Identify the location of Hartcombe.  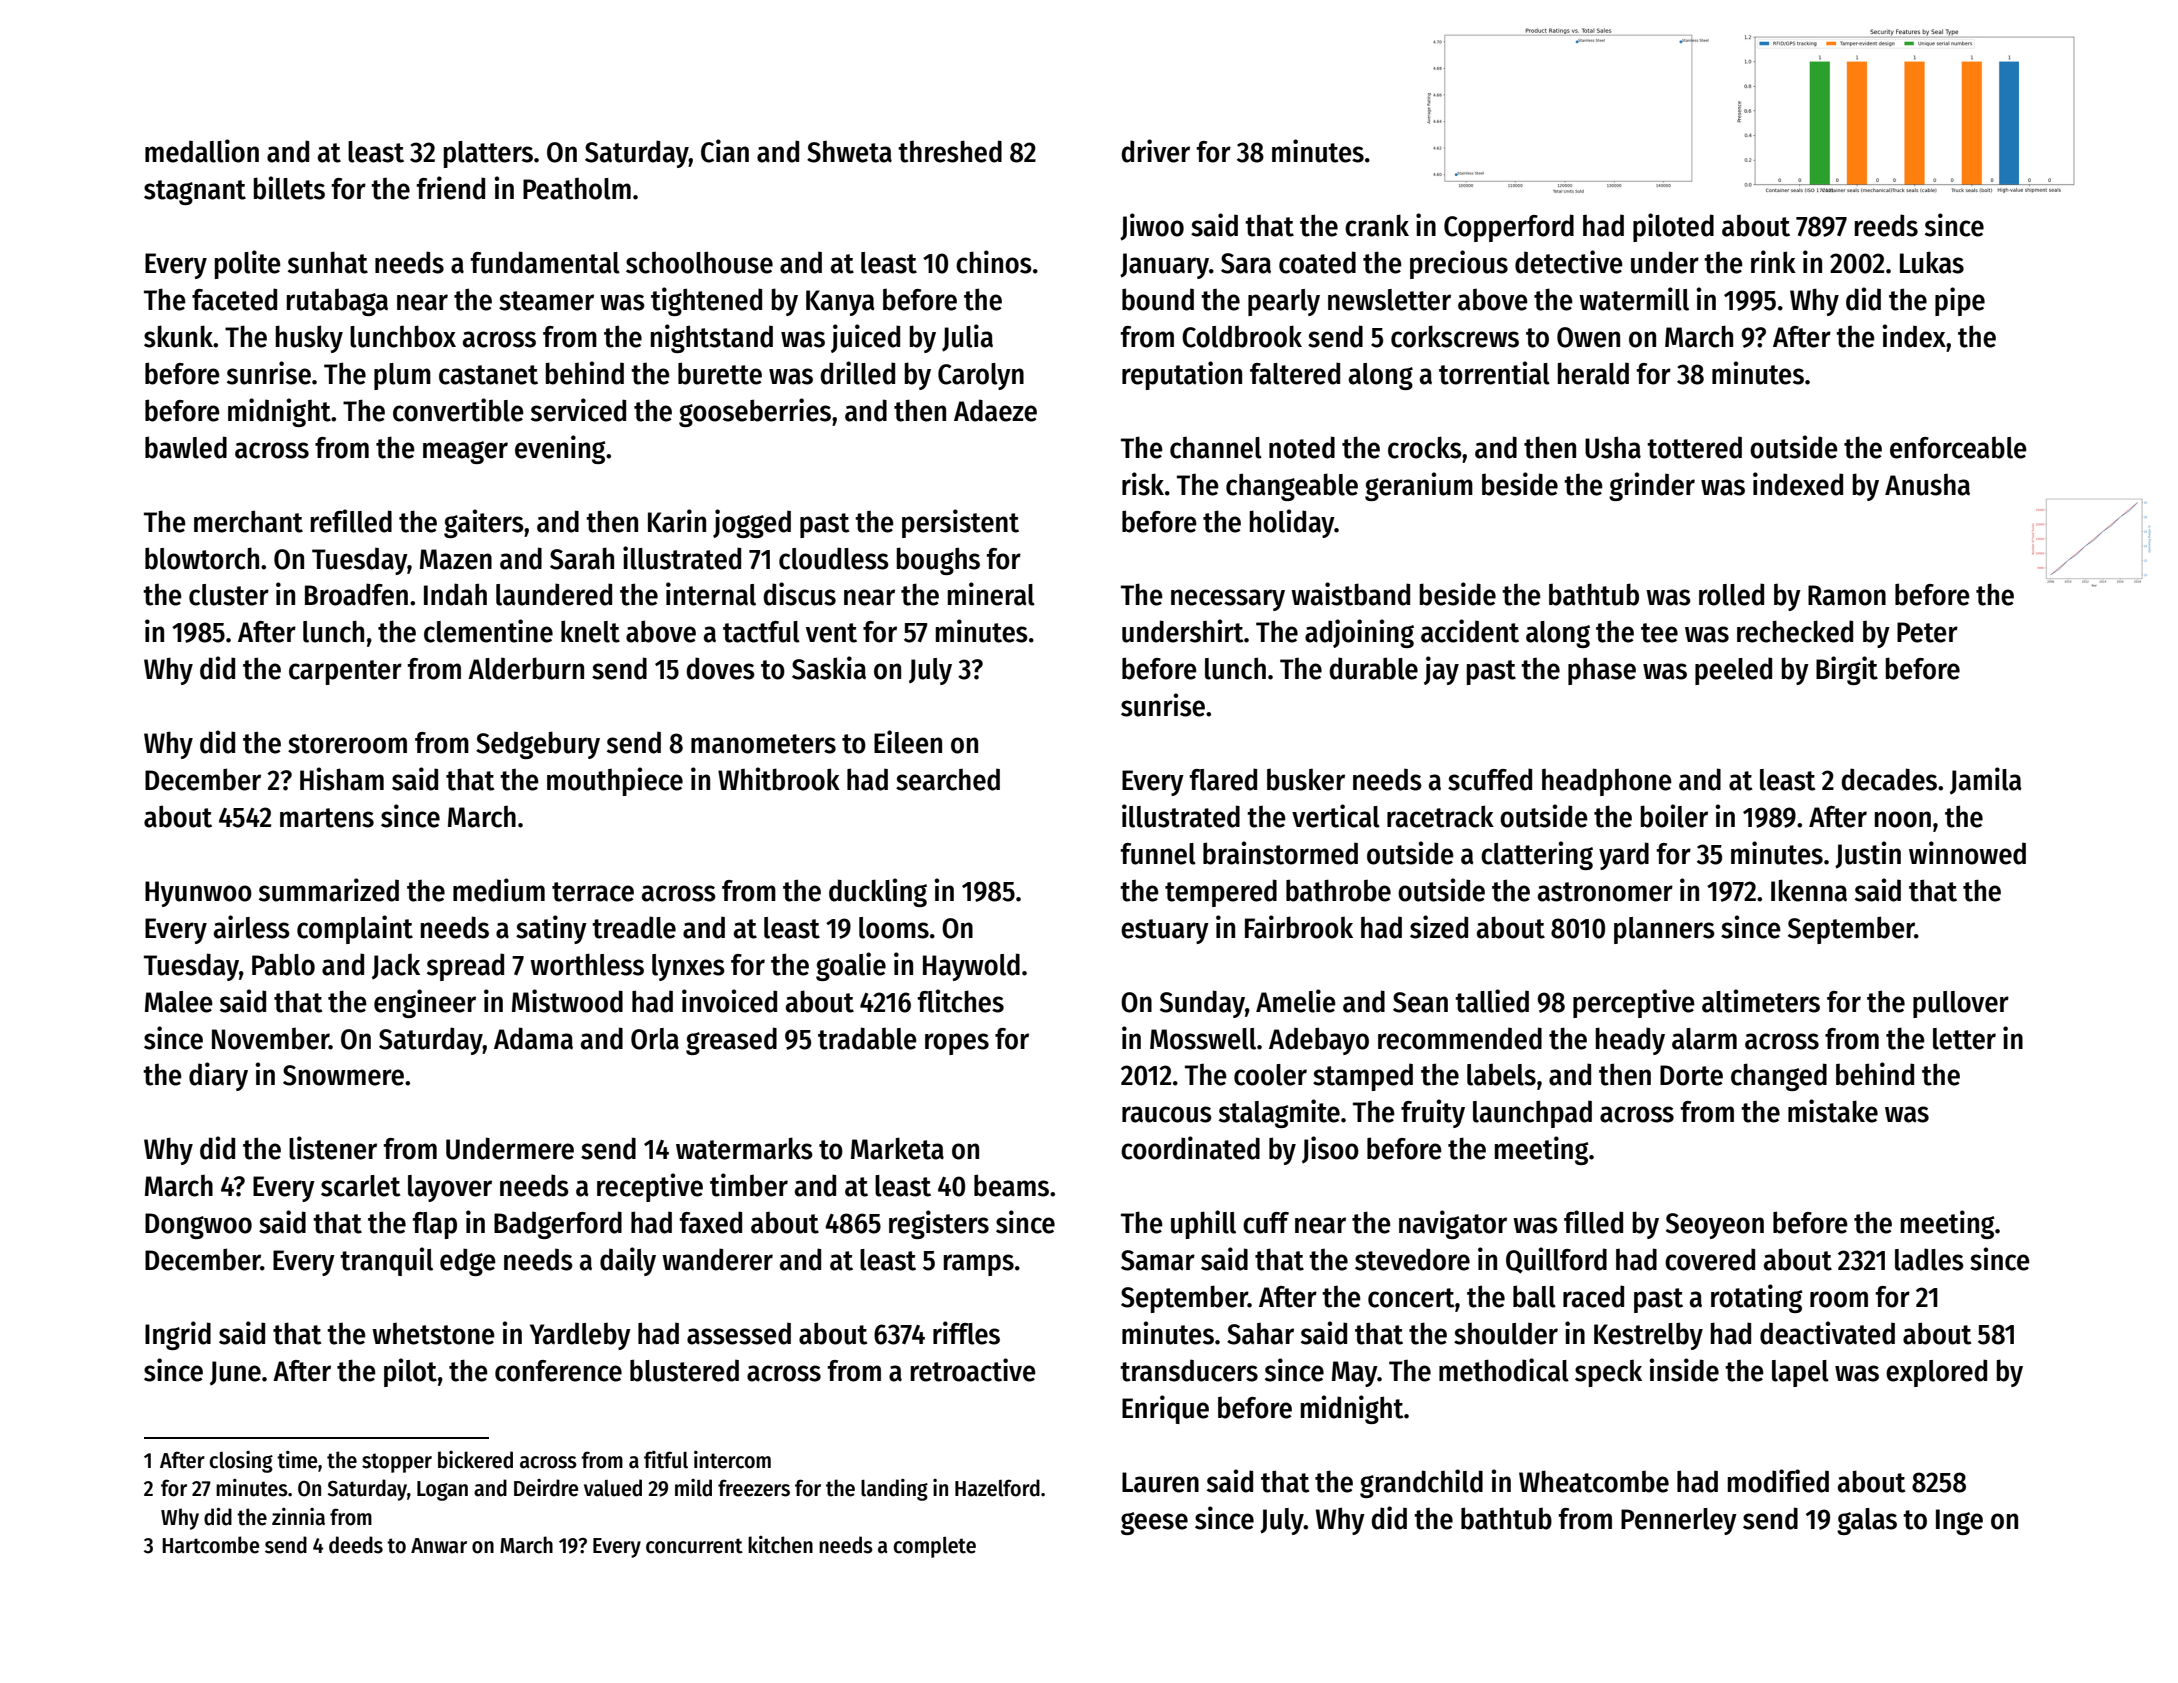
(210, 1545).
